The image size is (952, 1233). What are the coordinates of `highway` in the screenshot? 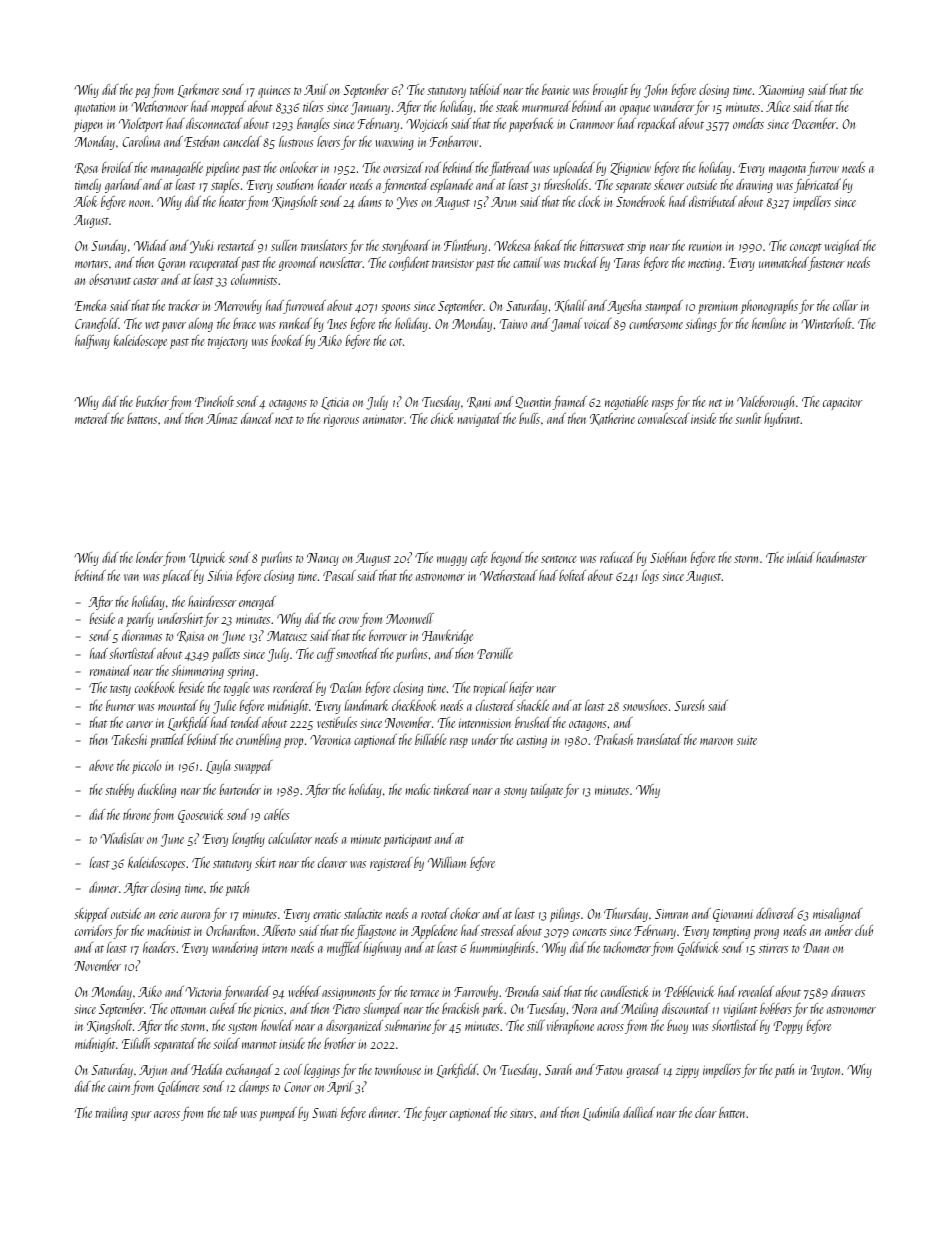 It's located at (382, 949).
